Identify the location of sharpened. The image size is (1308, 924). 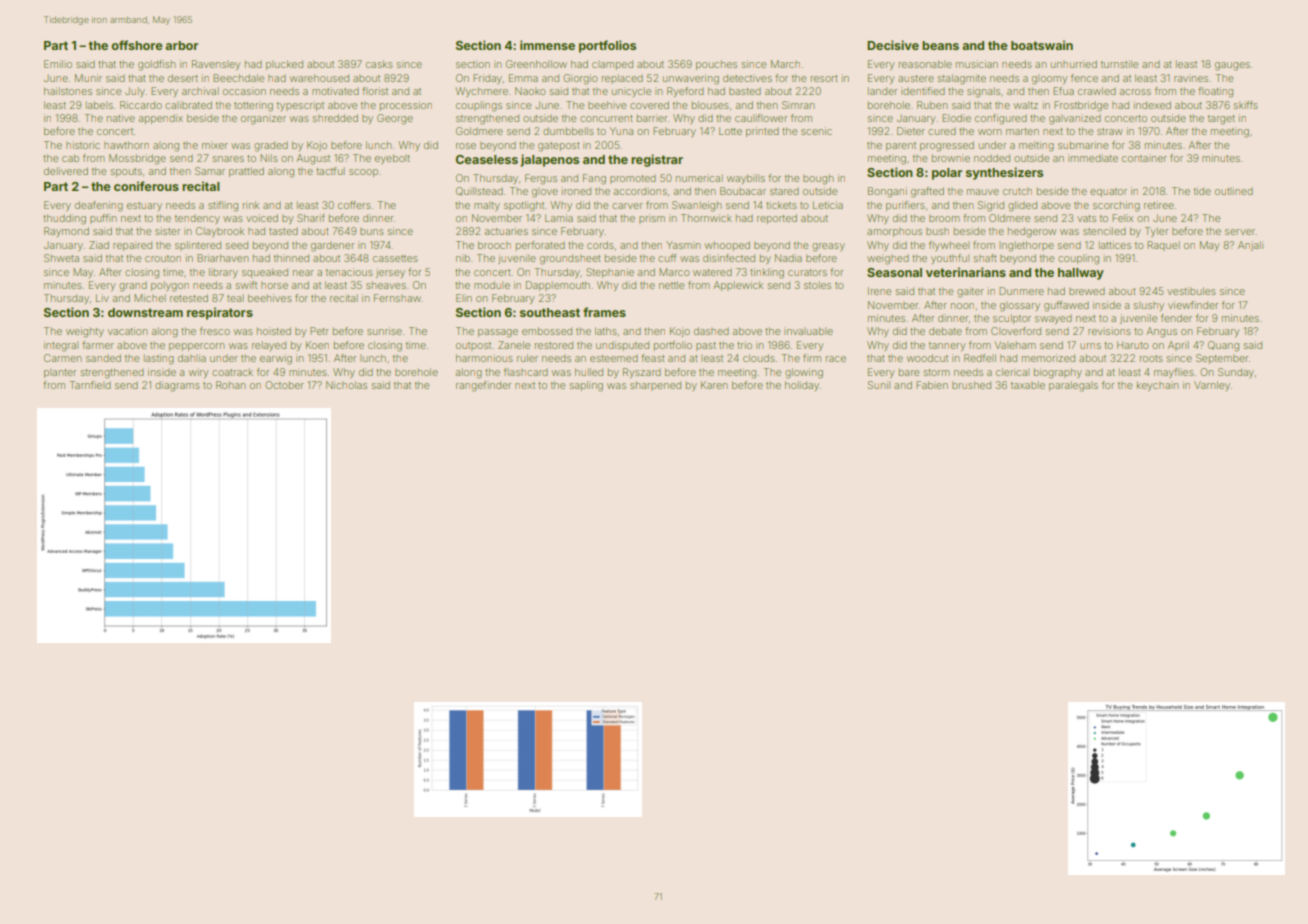
(655, 386).
